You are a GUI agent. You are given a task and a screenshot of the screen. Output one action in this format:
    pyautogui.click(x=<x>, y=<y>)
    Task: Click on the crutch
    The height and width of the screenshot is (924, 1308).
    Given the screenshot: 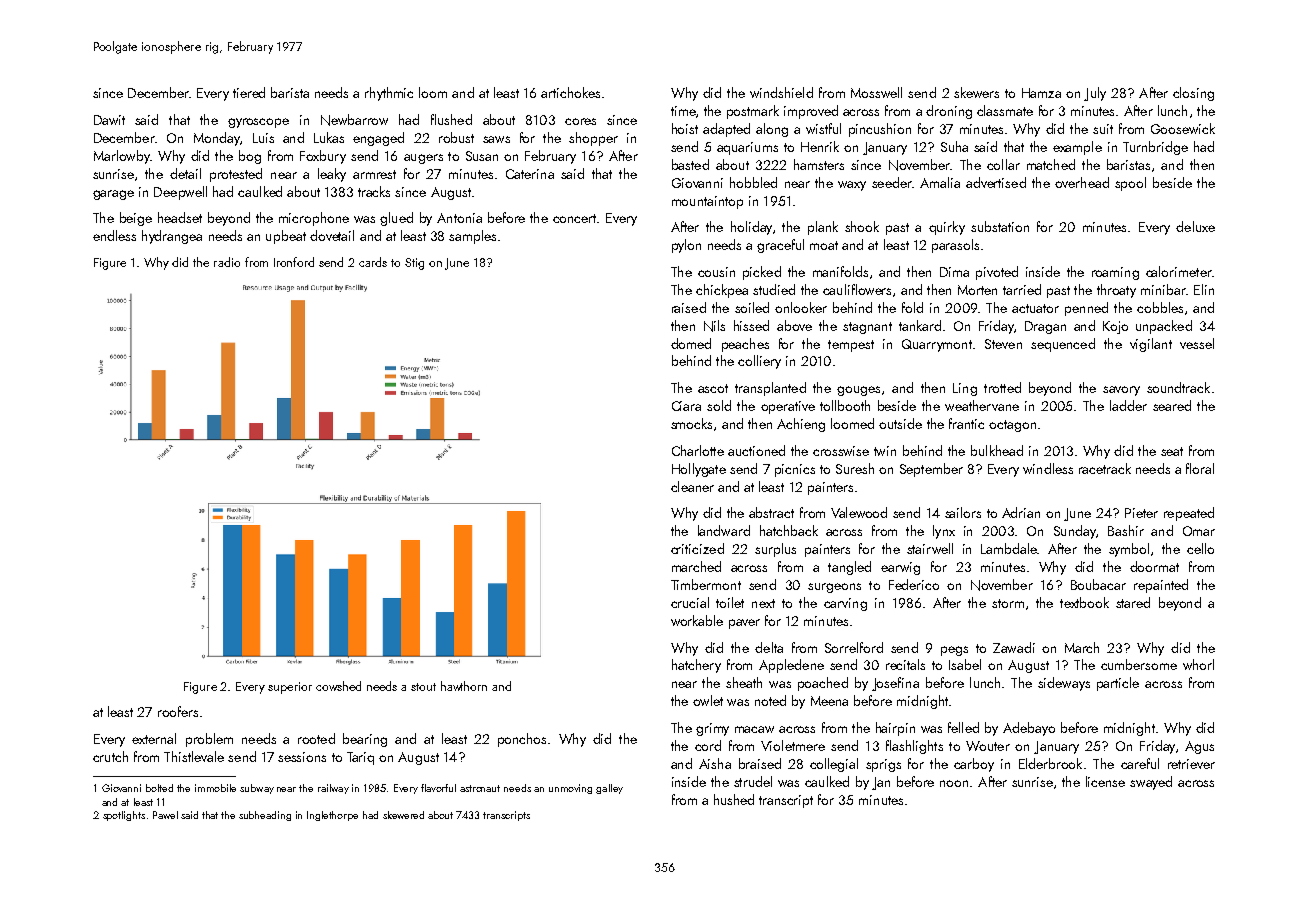 What is the action you would take?
    pyautogui.click(x=110, y=756)
